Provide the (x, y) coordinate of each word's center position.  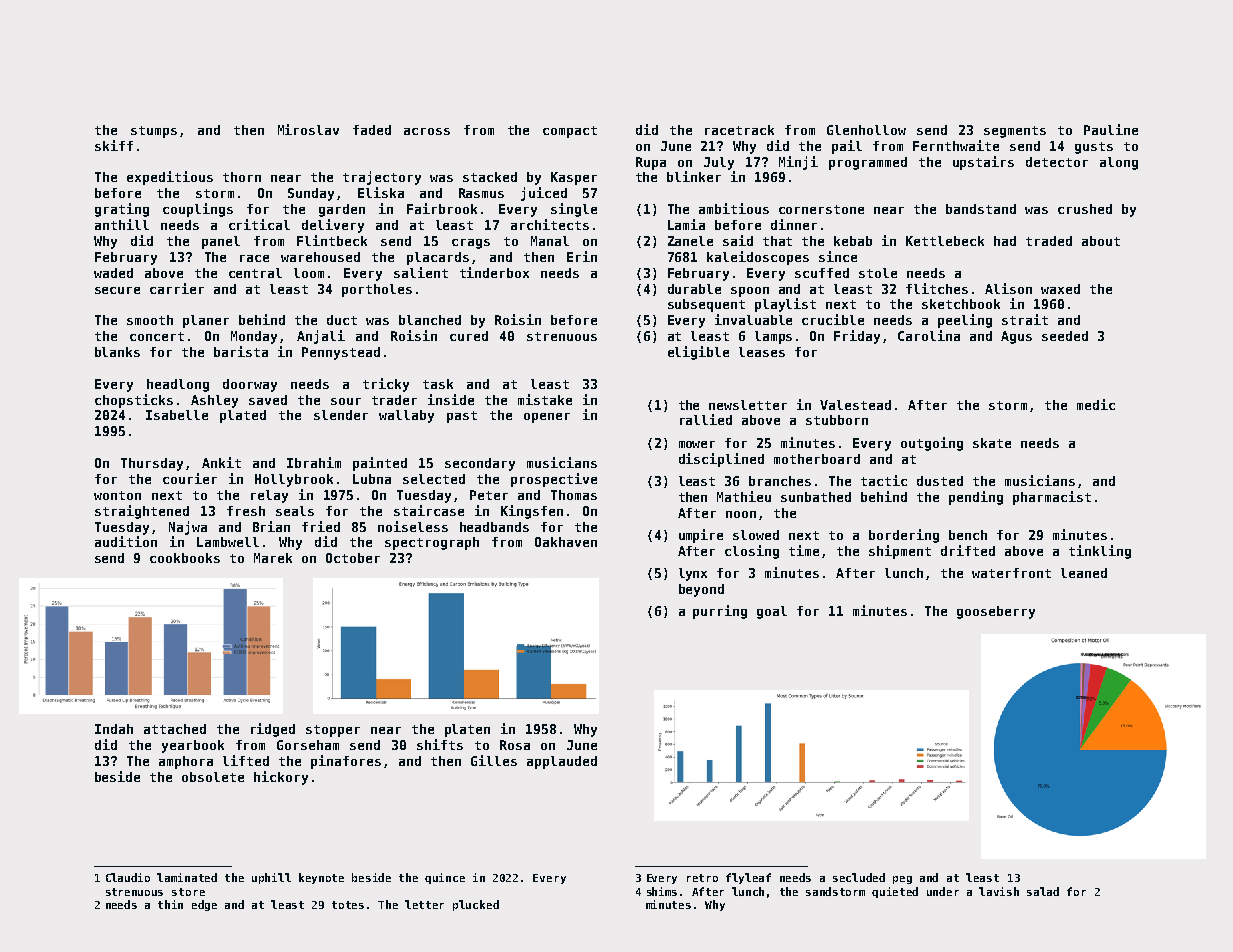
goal (772, 612)
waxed (1060, 289)
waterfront (1011, 573)
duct (342, 320)
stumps (154, 132)
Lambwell (228, 542)
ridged (273, 730)
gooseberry (996, 612)
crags (471, 244)
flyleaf (748, 878)
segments (1015, 132)
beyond (701, 590)
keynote (321, 878)
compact (570, 132)
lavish (999, 891)
